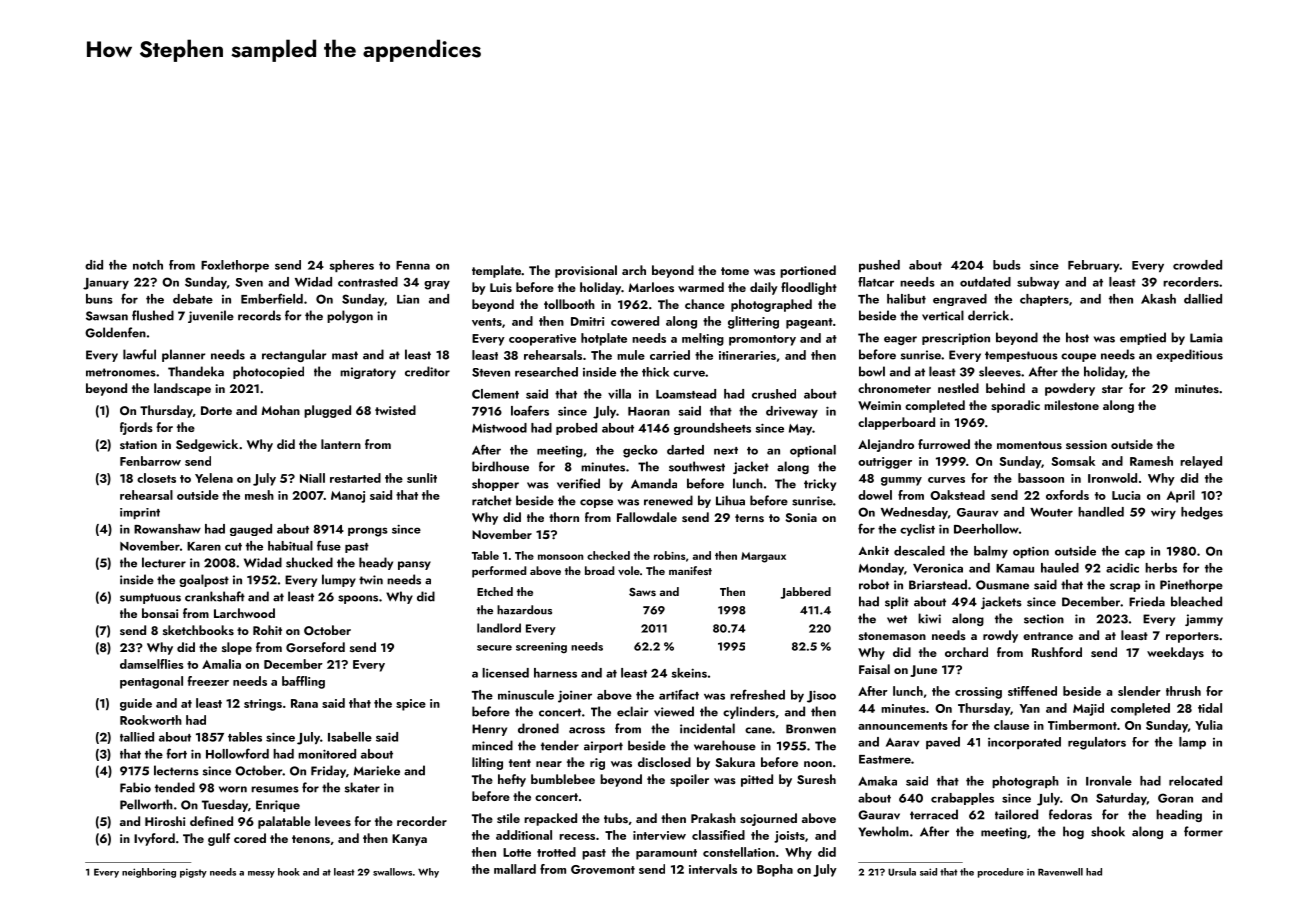 This screenshot has height=924, width=1308. Describe the element at coordinates (237, 648) in the screenshot. I see `slope` at that location.
